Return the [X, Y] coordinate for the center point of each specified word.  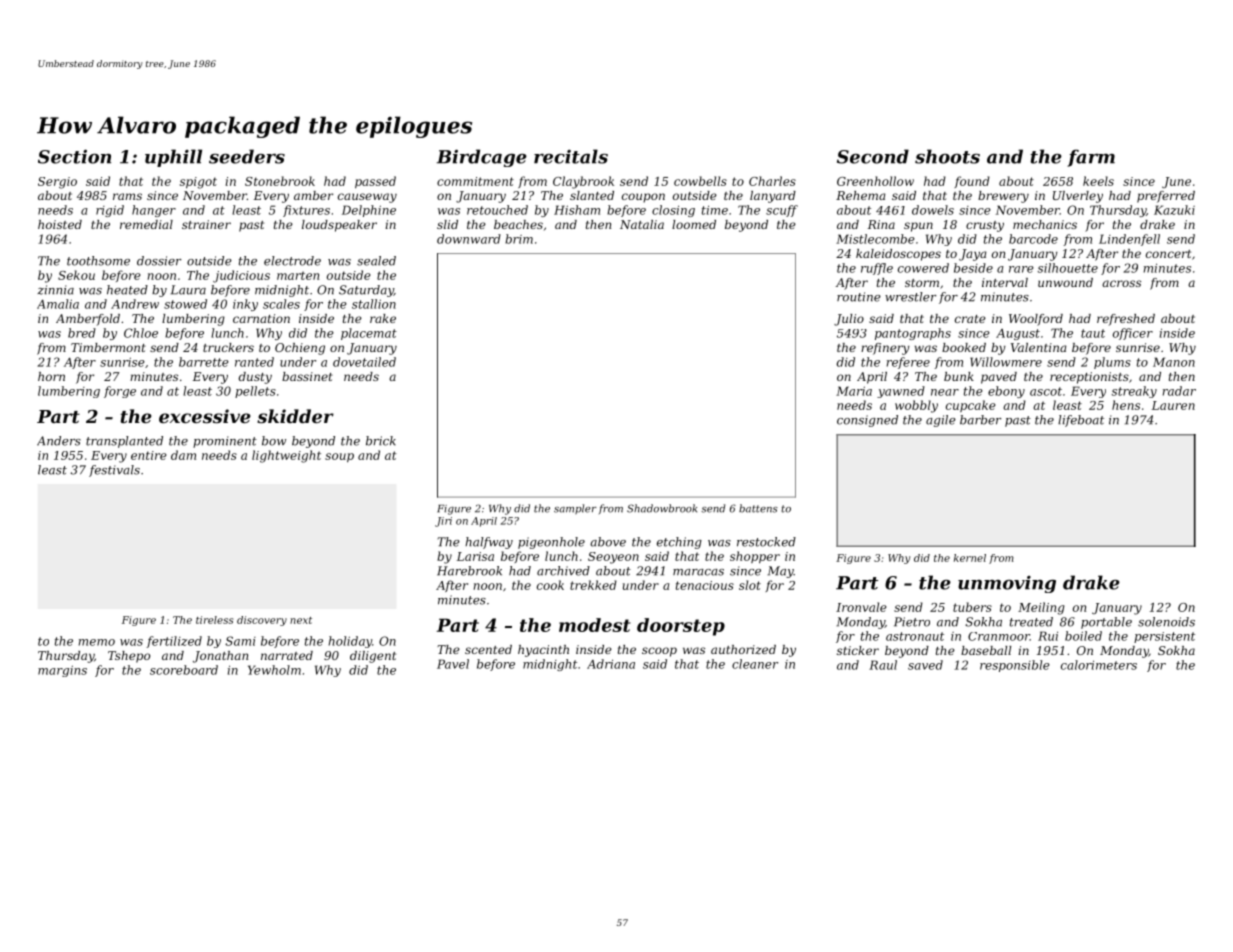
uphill [173, 158]
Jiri [443, 522]
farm [1091, 158]
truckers [228, 347]
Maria [854, 391]
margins [62, 671]
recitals [571, 156]
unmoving [1007, 584]
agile [941, 421]
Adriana [611, 664]
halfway [489, 543]
